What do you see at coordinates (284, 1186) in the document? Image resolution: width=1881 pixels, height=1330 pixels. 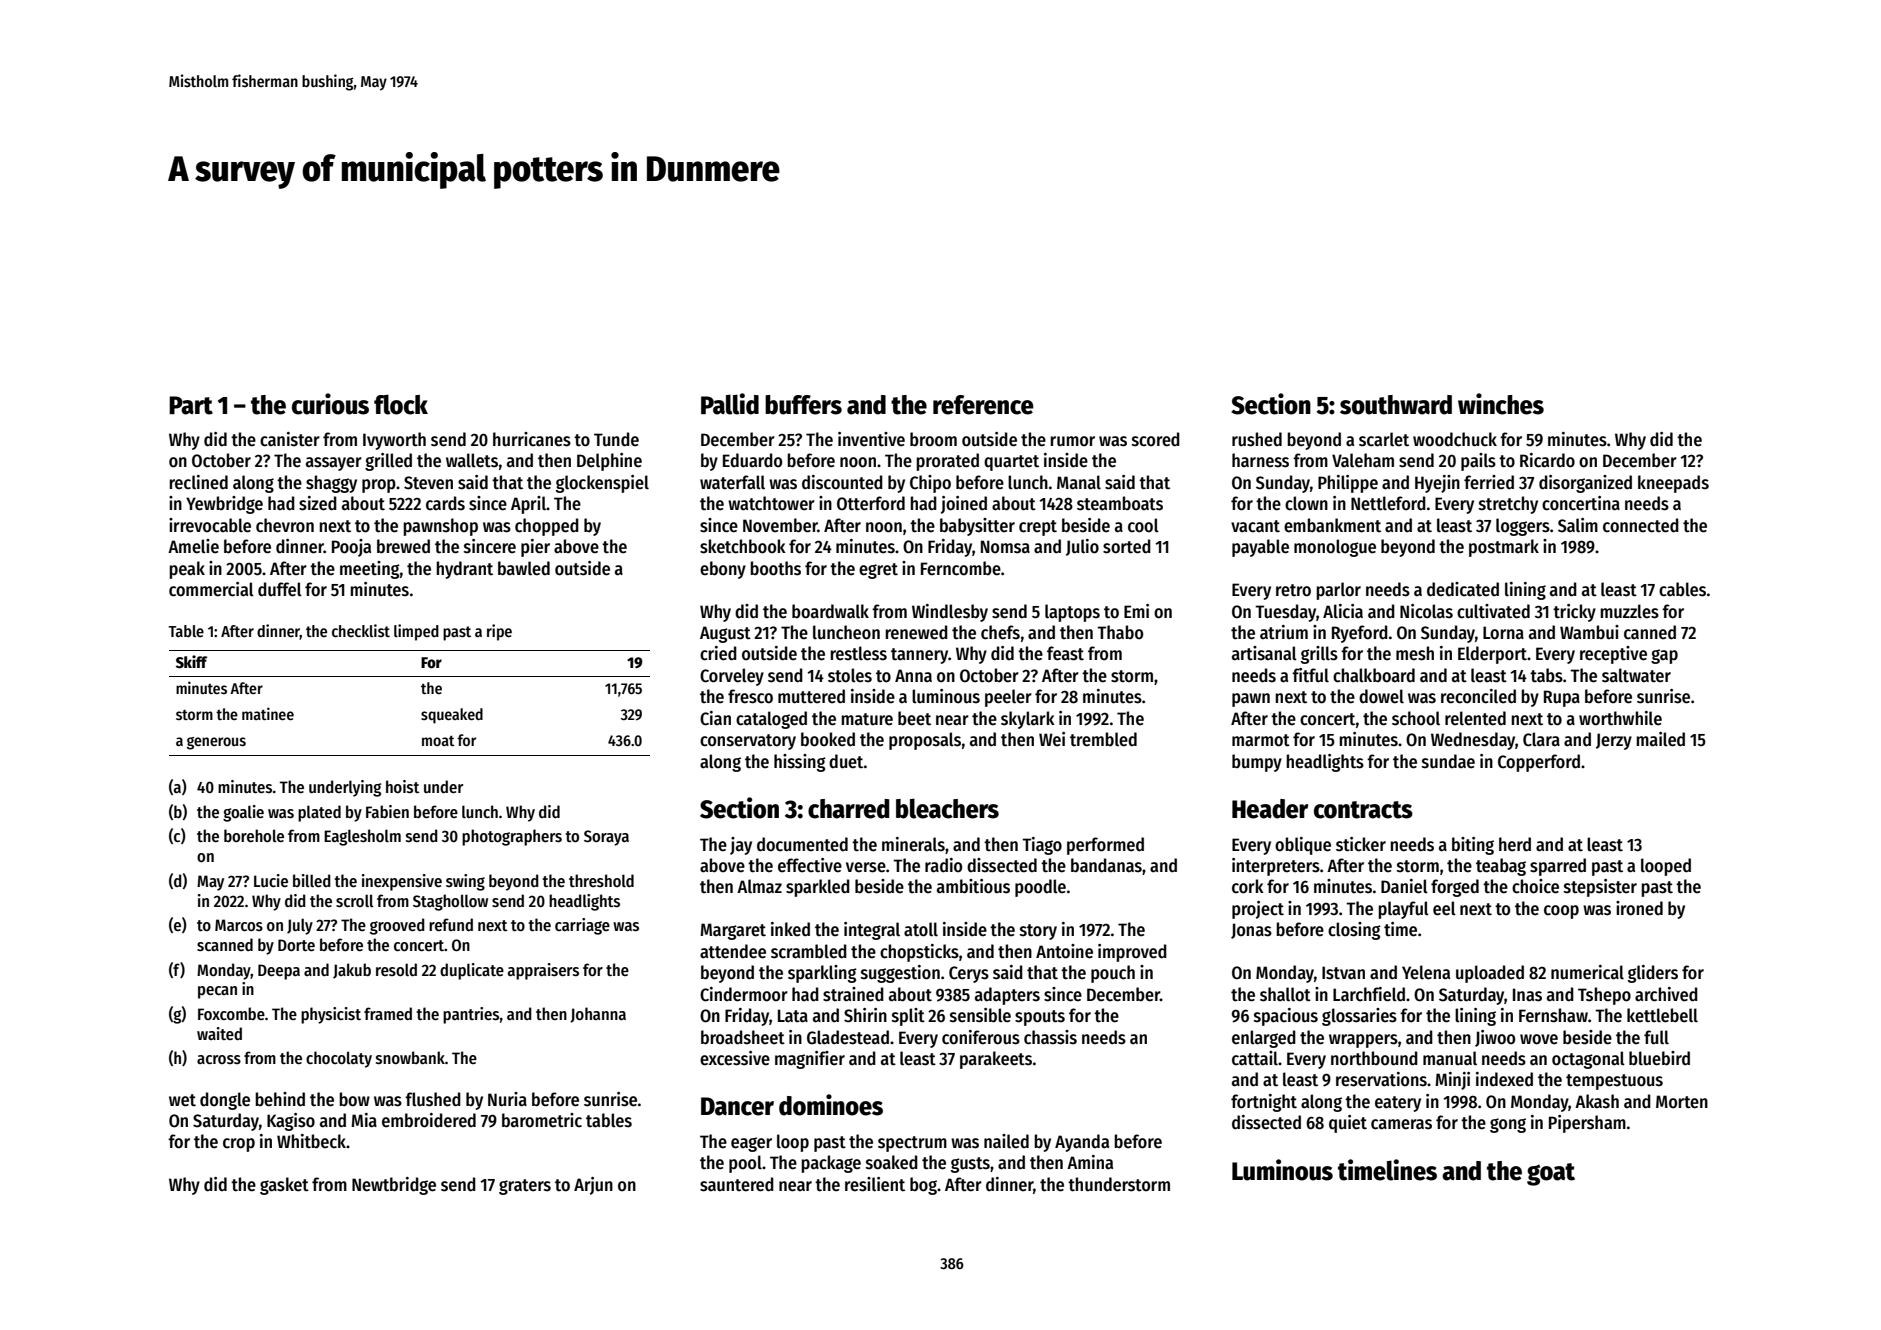 I see `gasket` at bounding box center [284, 1186].
